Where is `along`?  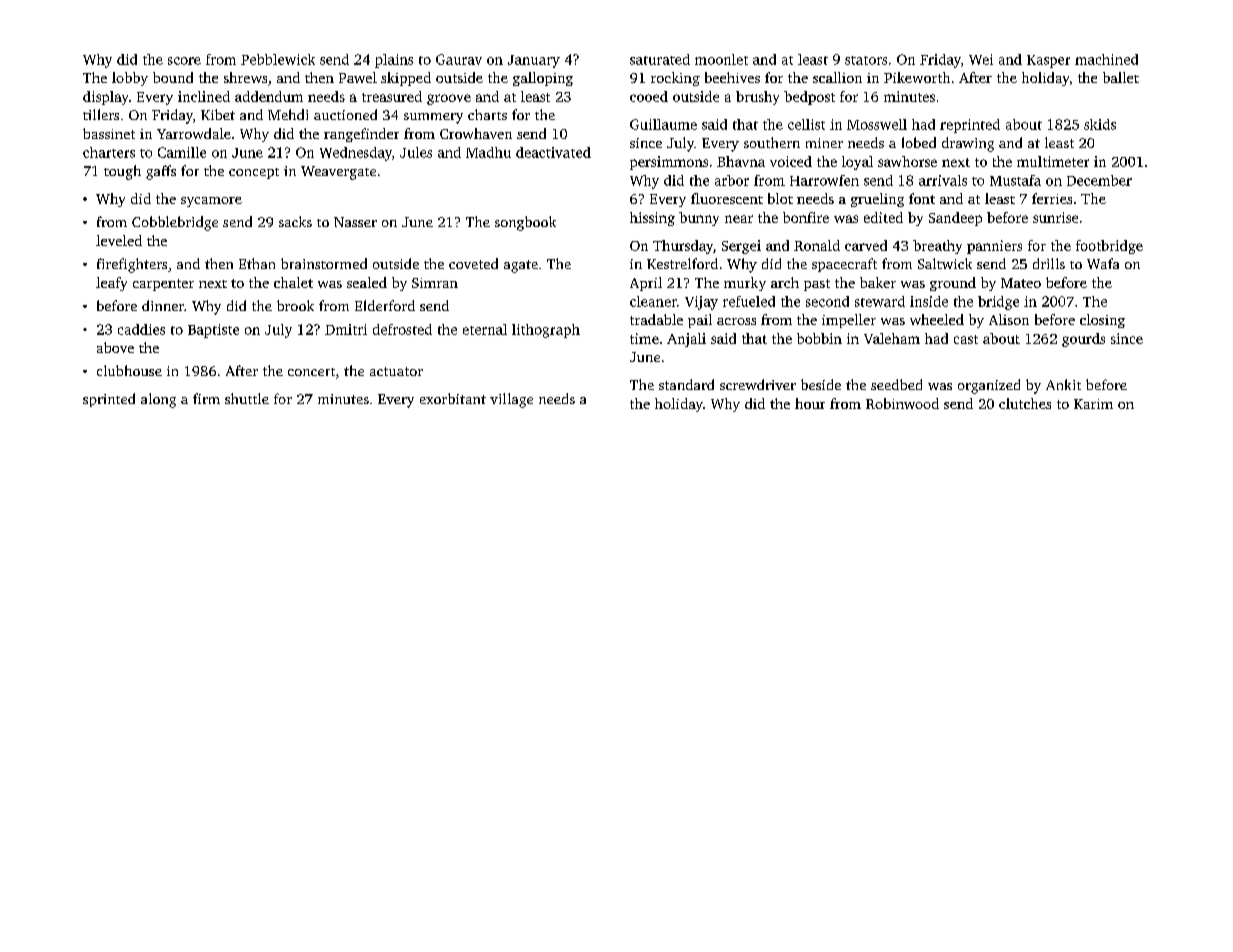 along is located at coordinates (158, 400).
